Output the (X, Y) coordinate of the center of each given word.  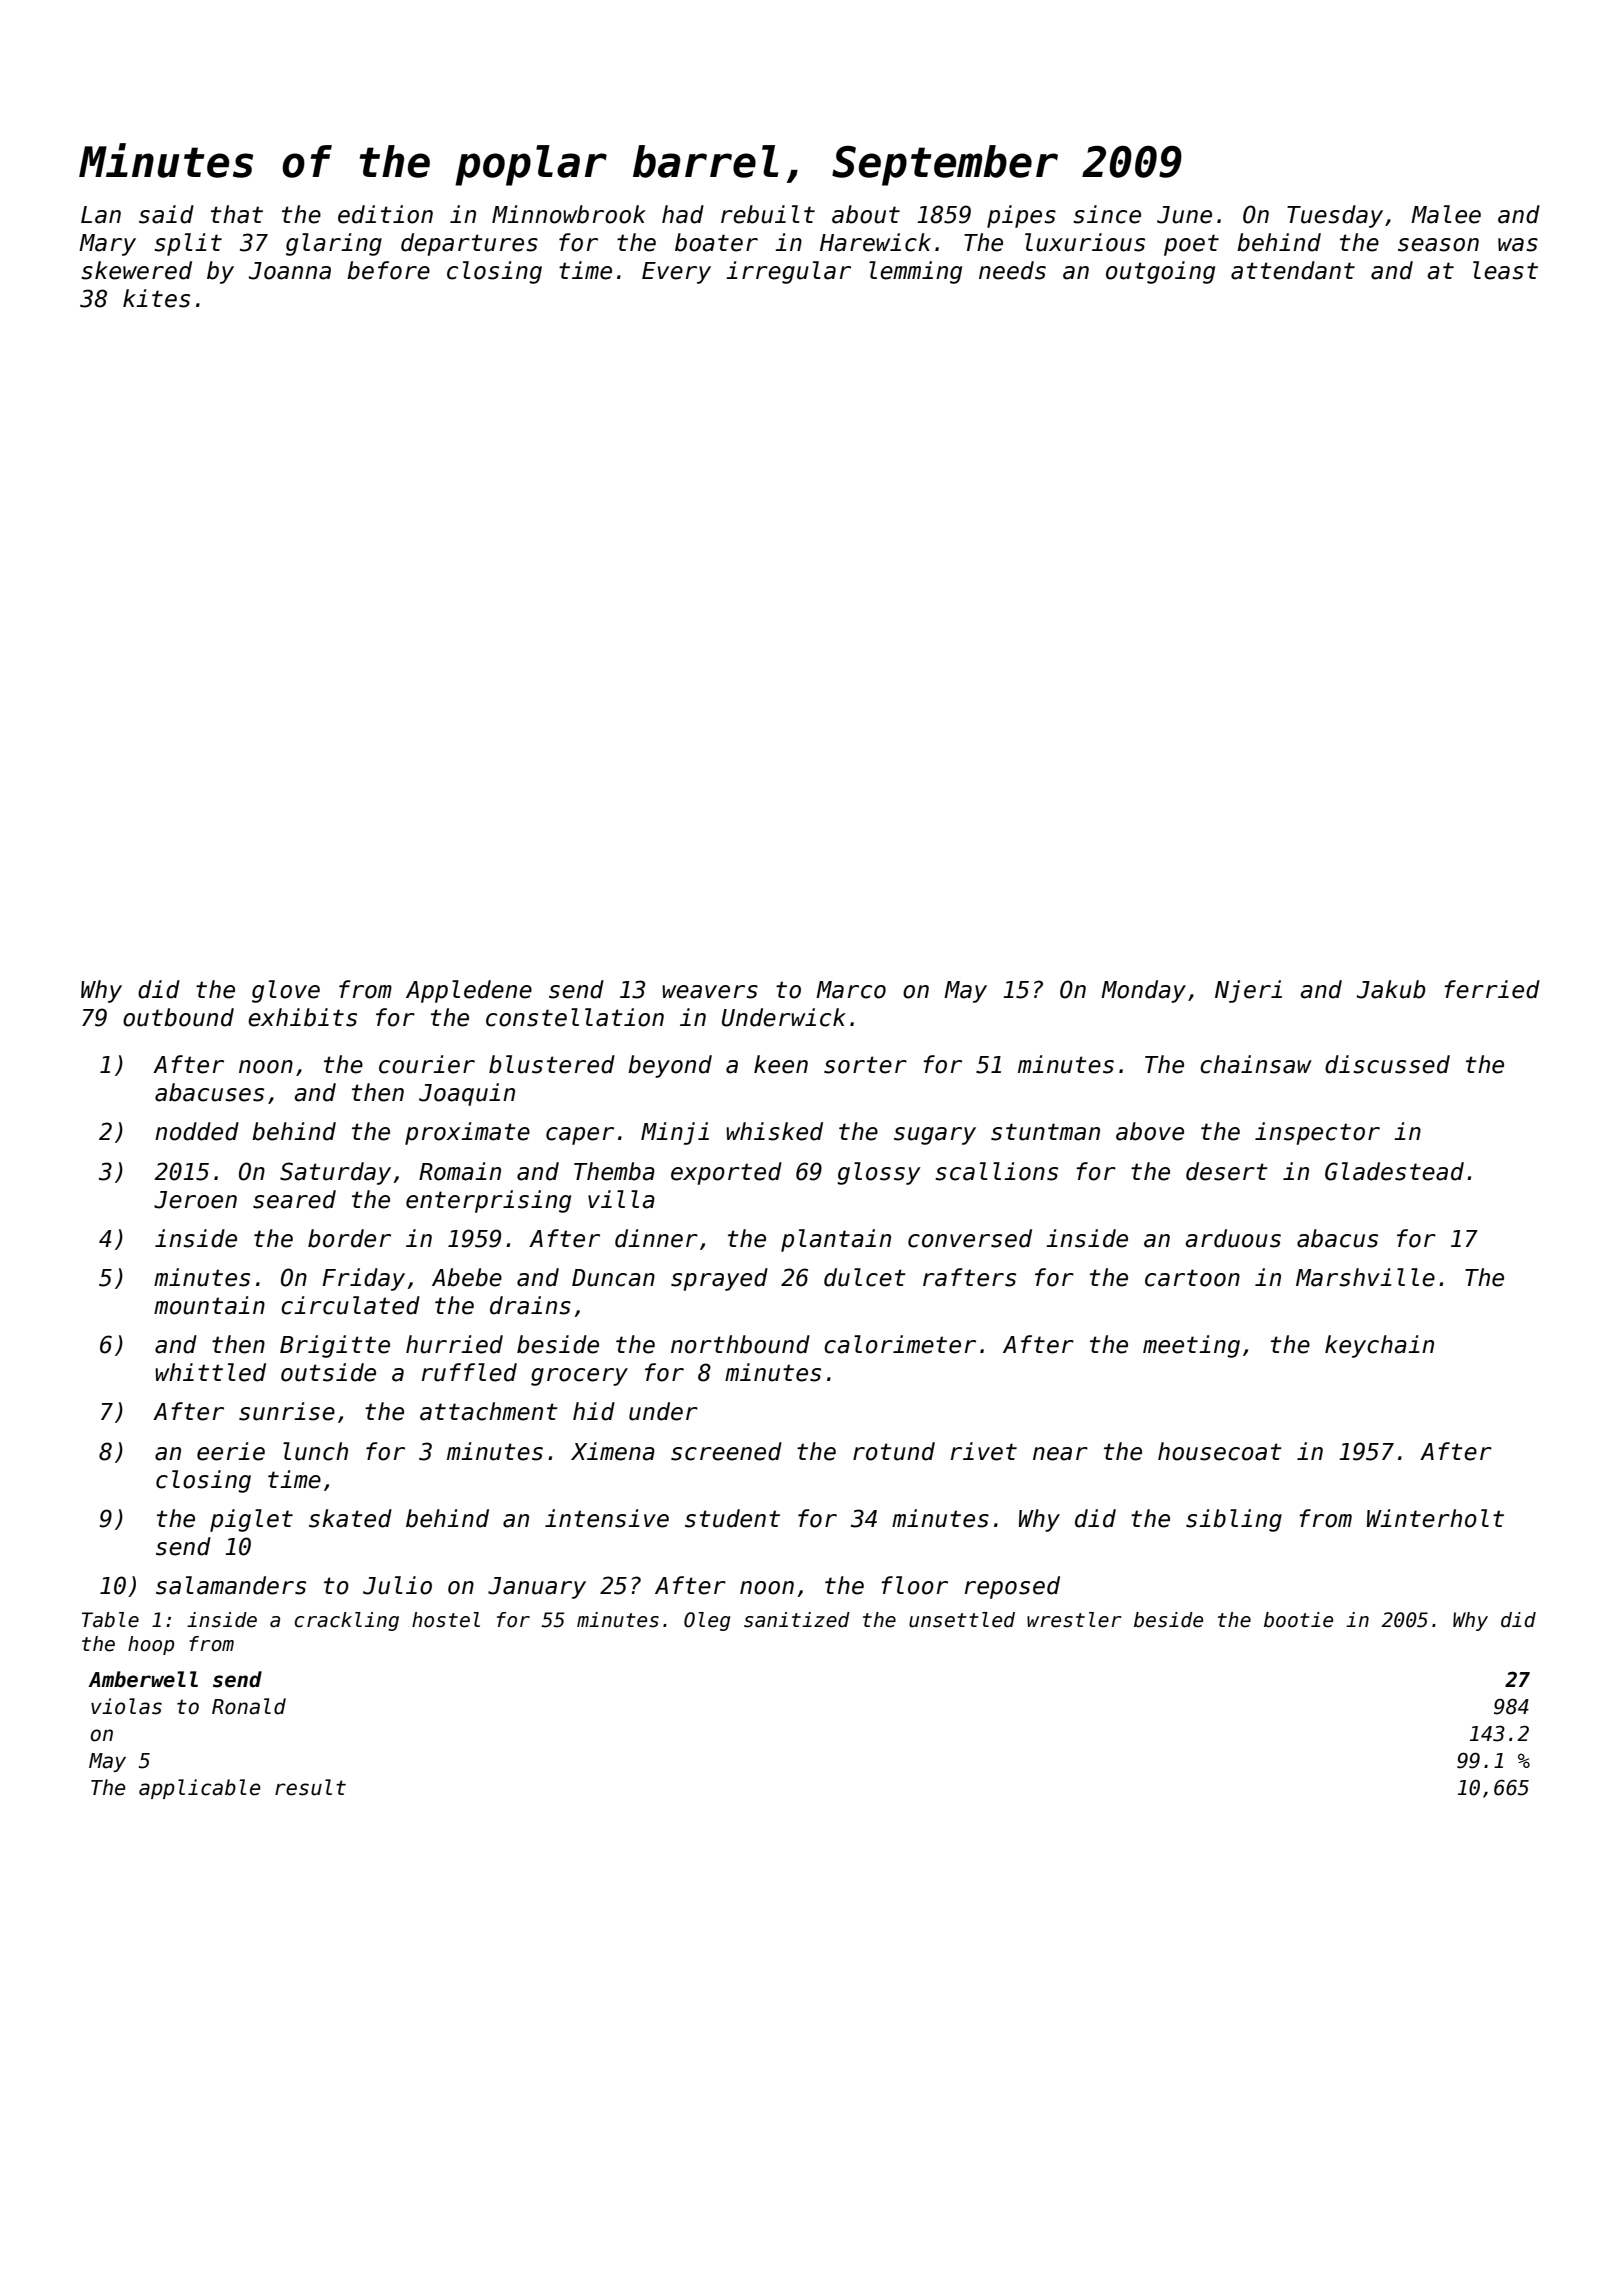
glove (286, 991)
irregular (788, 272)
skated (350, 1518)
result (310, 1787)
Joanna (290, 271)
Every (676, 273)
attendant (1293, 270)
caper (580, 1136)
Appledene (469, 991)
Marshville (1365, 1277)
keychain (1379, 1346)
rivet (984, 1451)
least (1505, 270)
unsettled (962, 1620)
